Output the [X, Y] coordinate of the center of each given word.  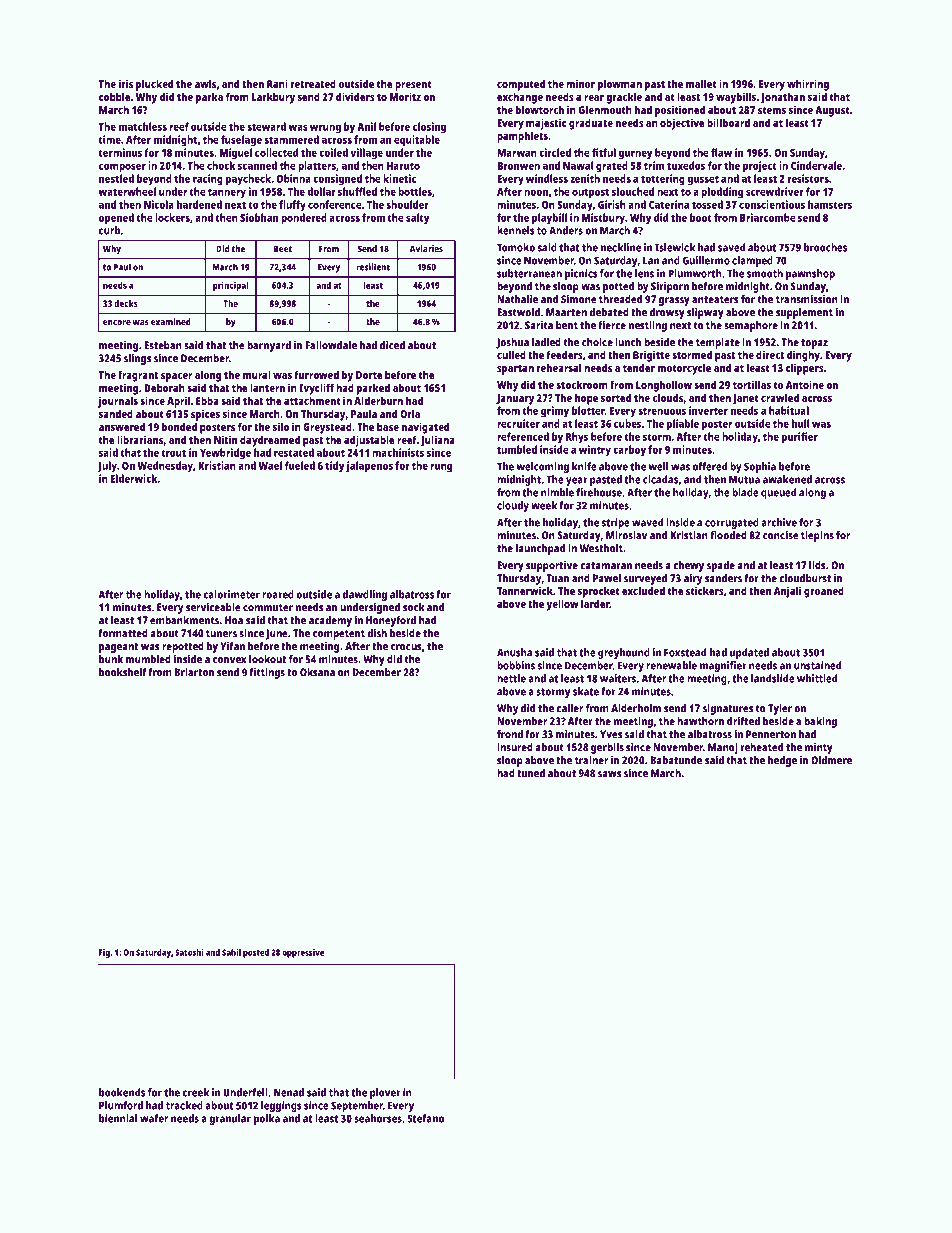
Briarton [194, 672]
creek [196, 1092]
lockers [172, 217]
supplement [804, 313]
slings [137, 359]
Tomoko [516, 247]
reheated [762, 747]
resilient [373, 267]
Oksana [317, 672]
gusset [703, 180]
